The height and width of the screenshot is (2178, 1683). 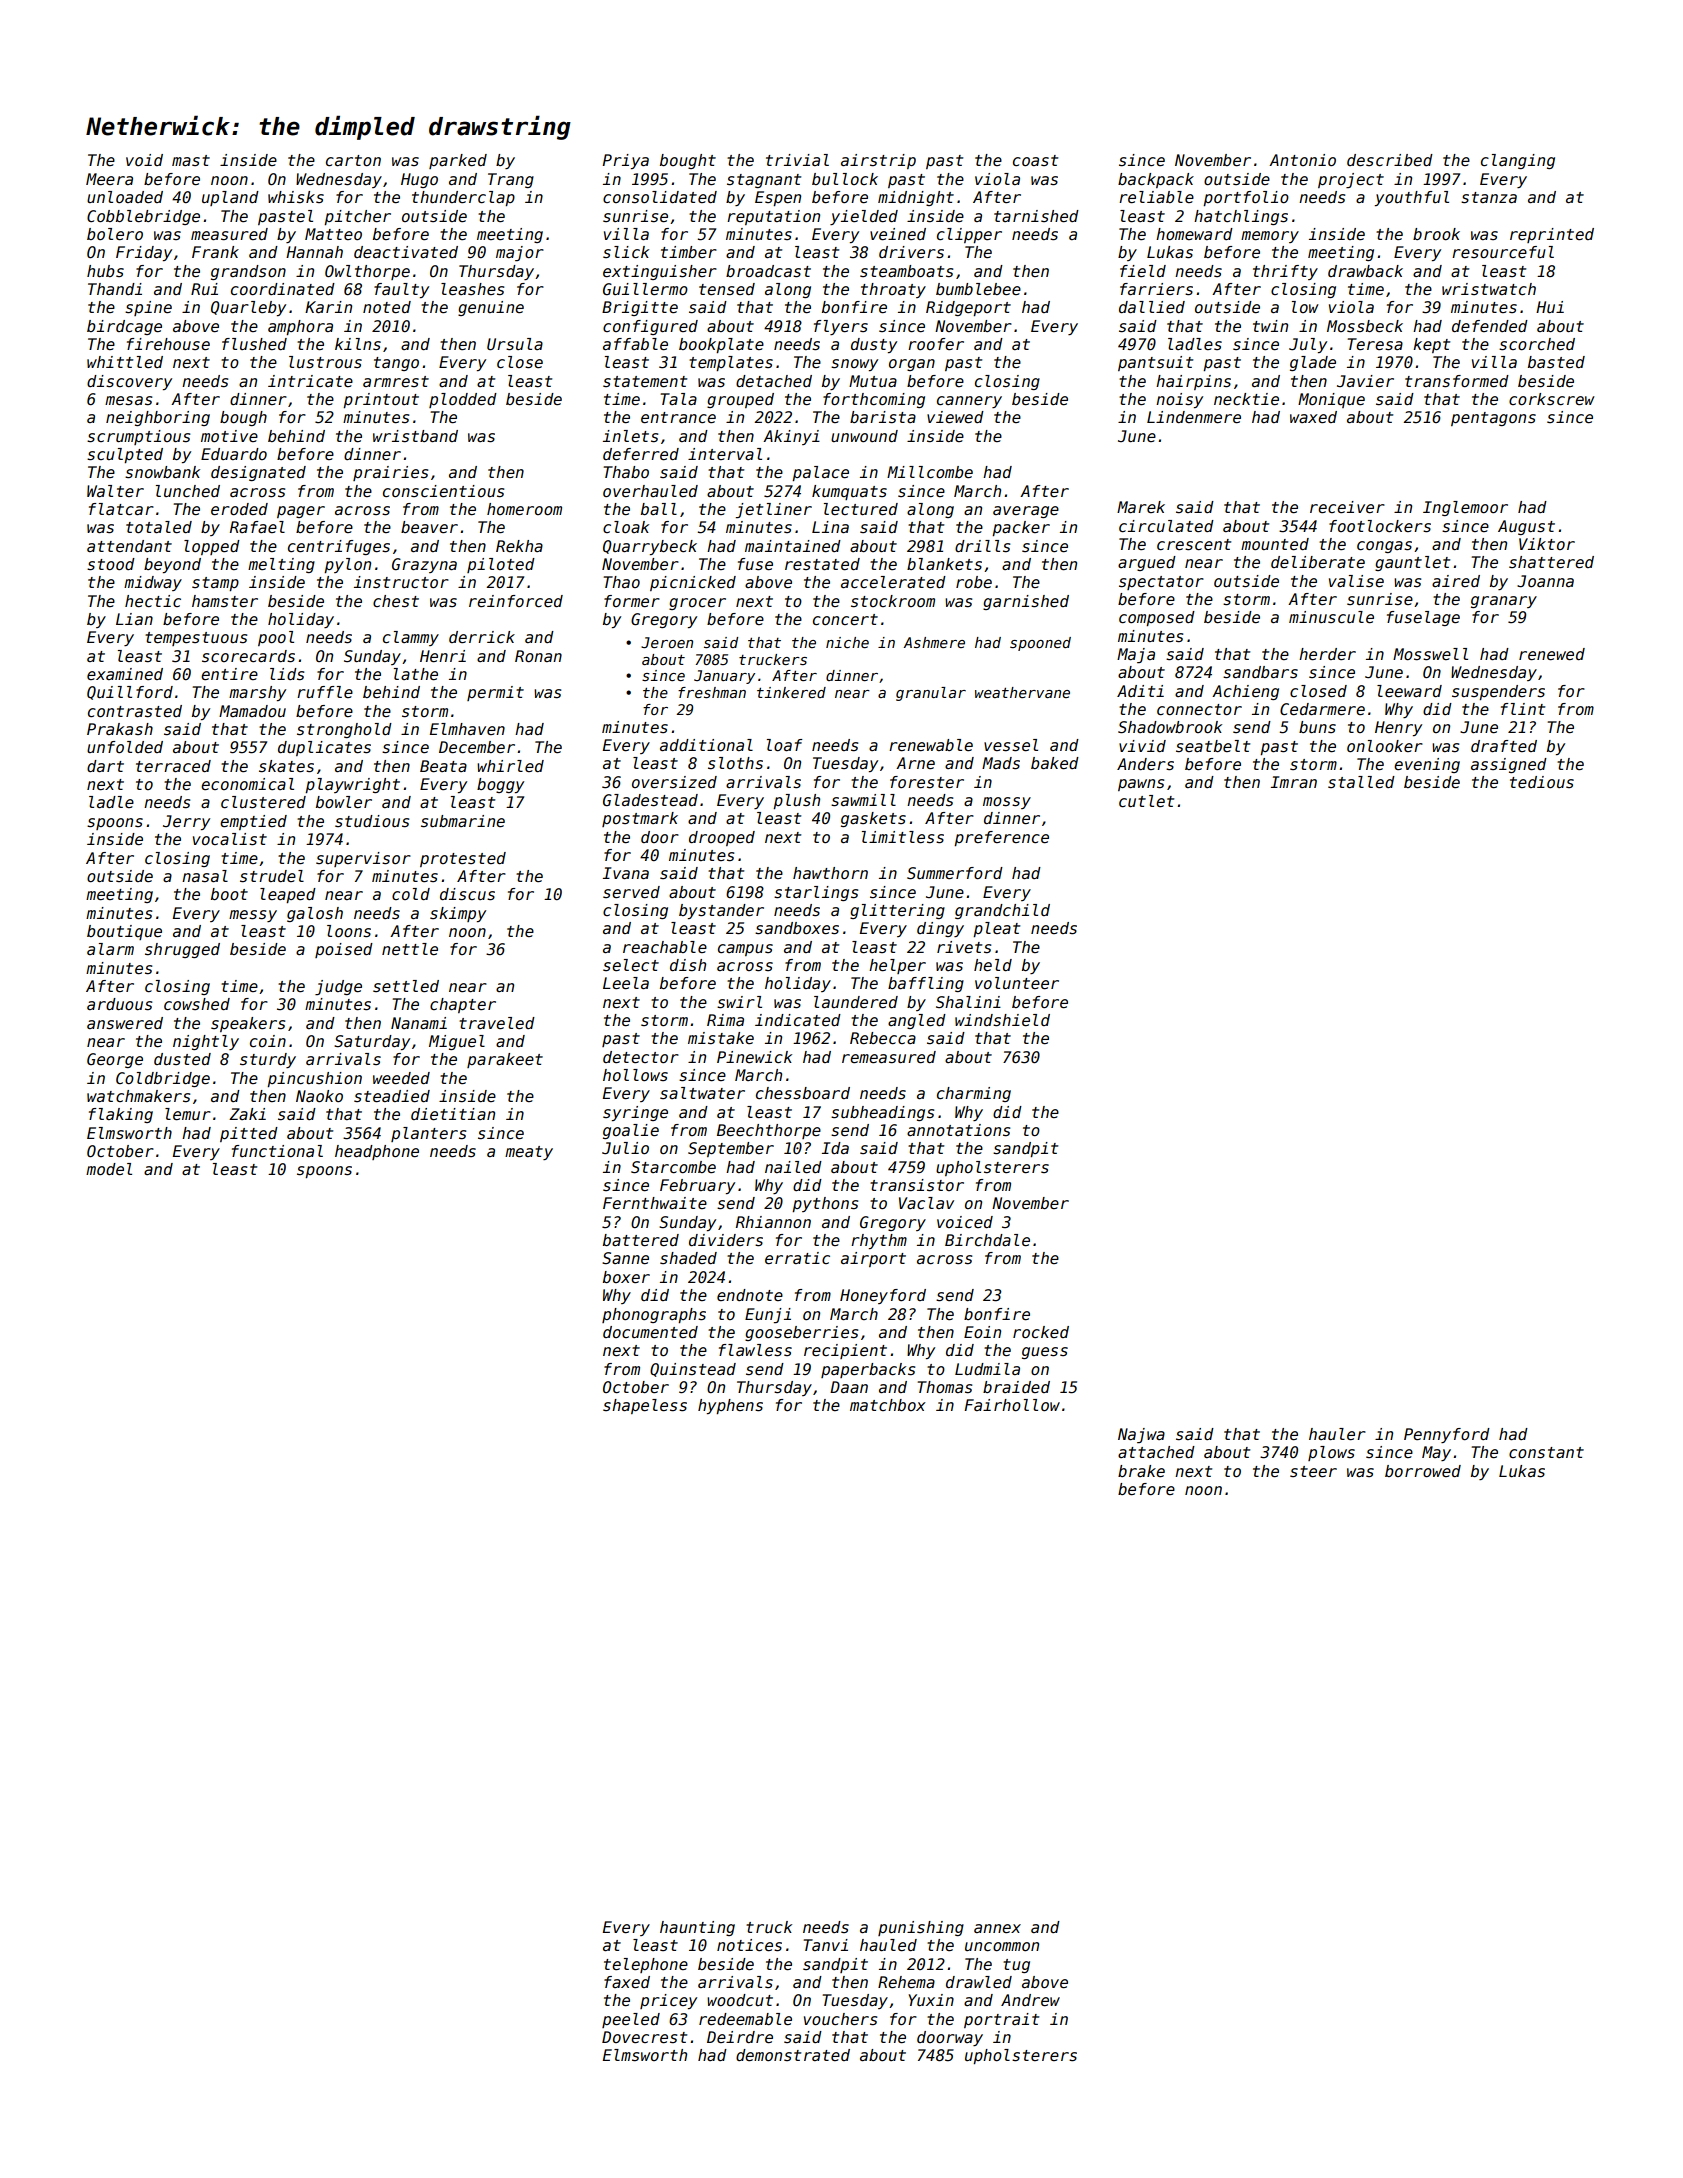 What do you see at coordinates (888, 1405) in the screenshot?
I see `matchbox` at bounding box center [888, 1405].
